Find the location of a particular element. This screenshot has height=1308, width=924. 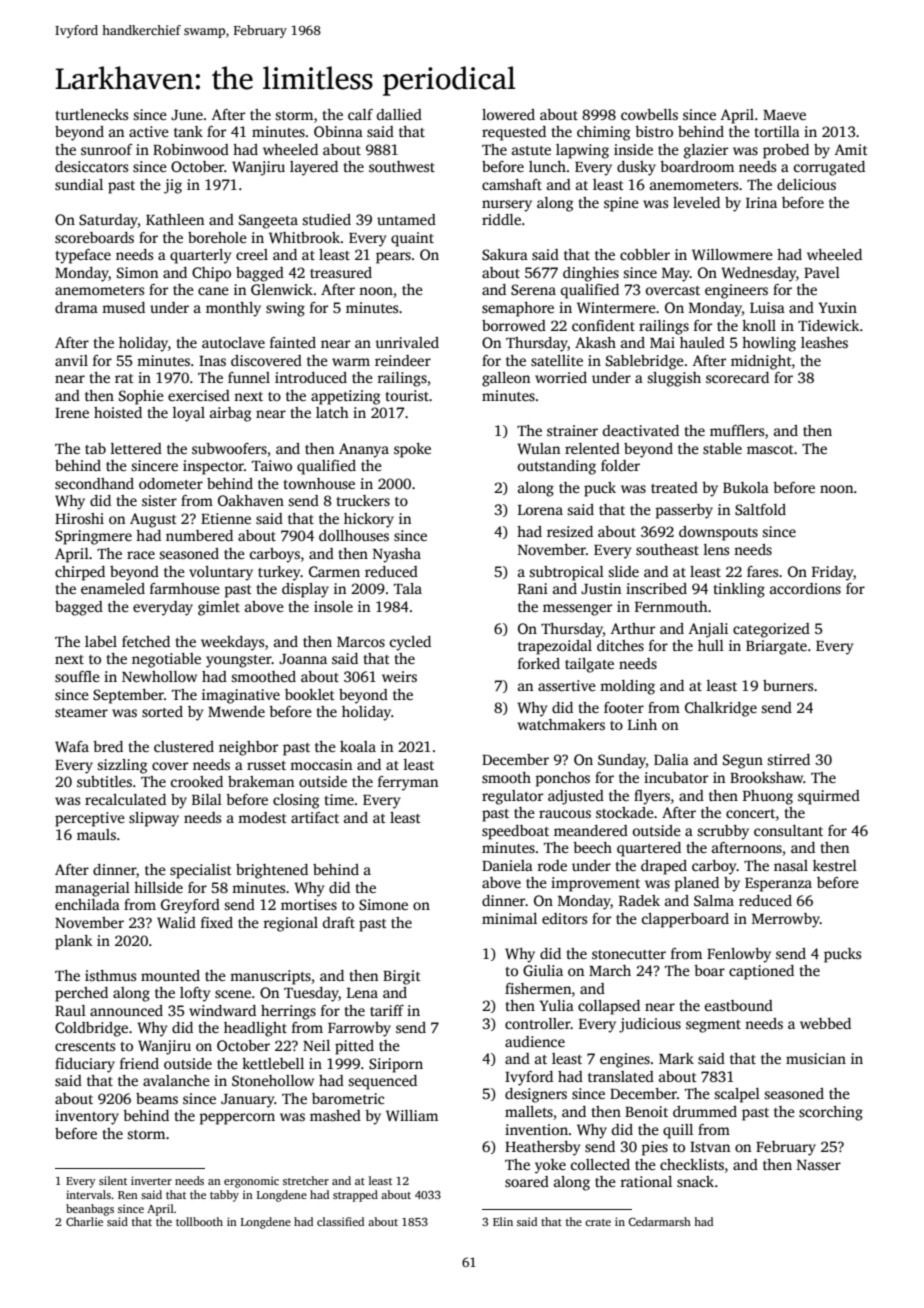

audience is located at coordinates (535, 1041).
